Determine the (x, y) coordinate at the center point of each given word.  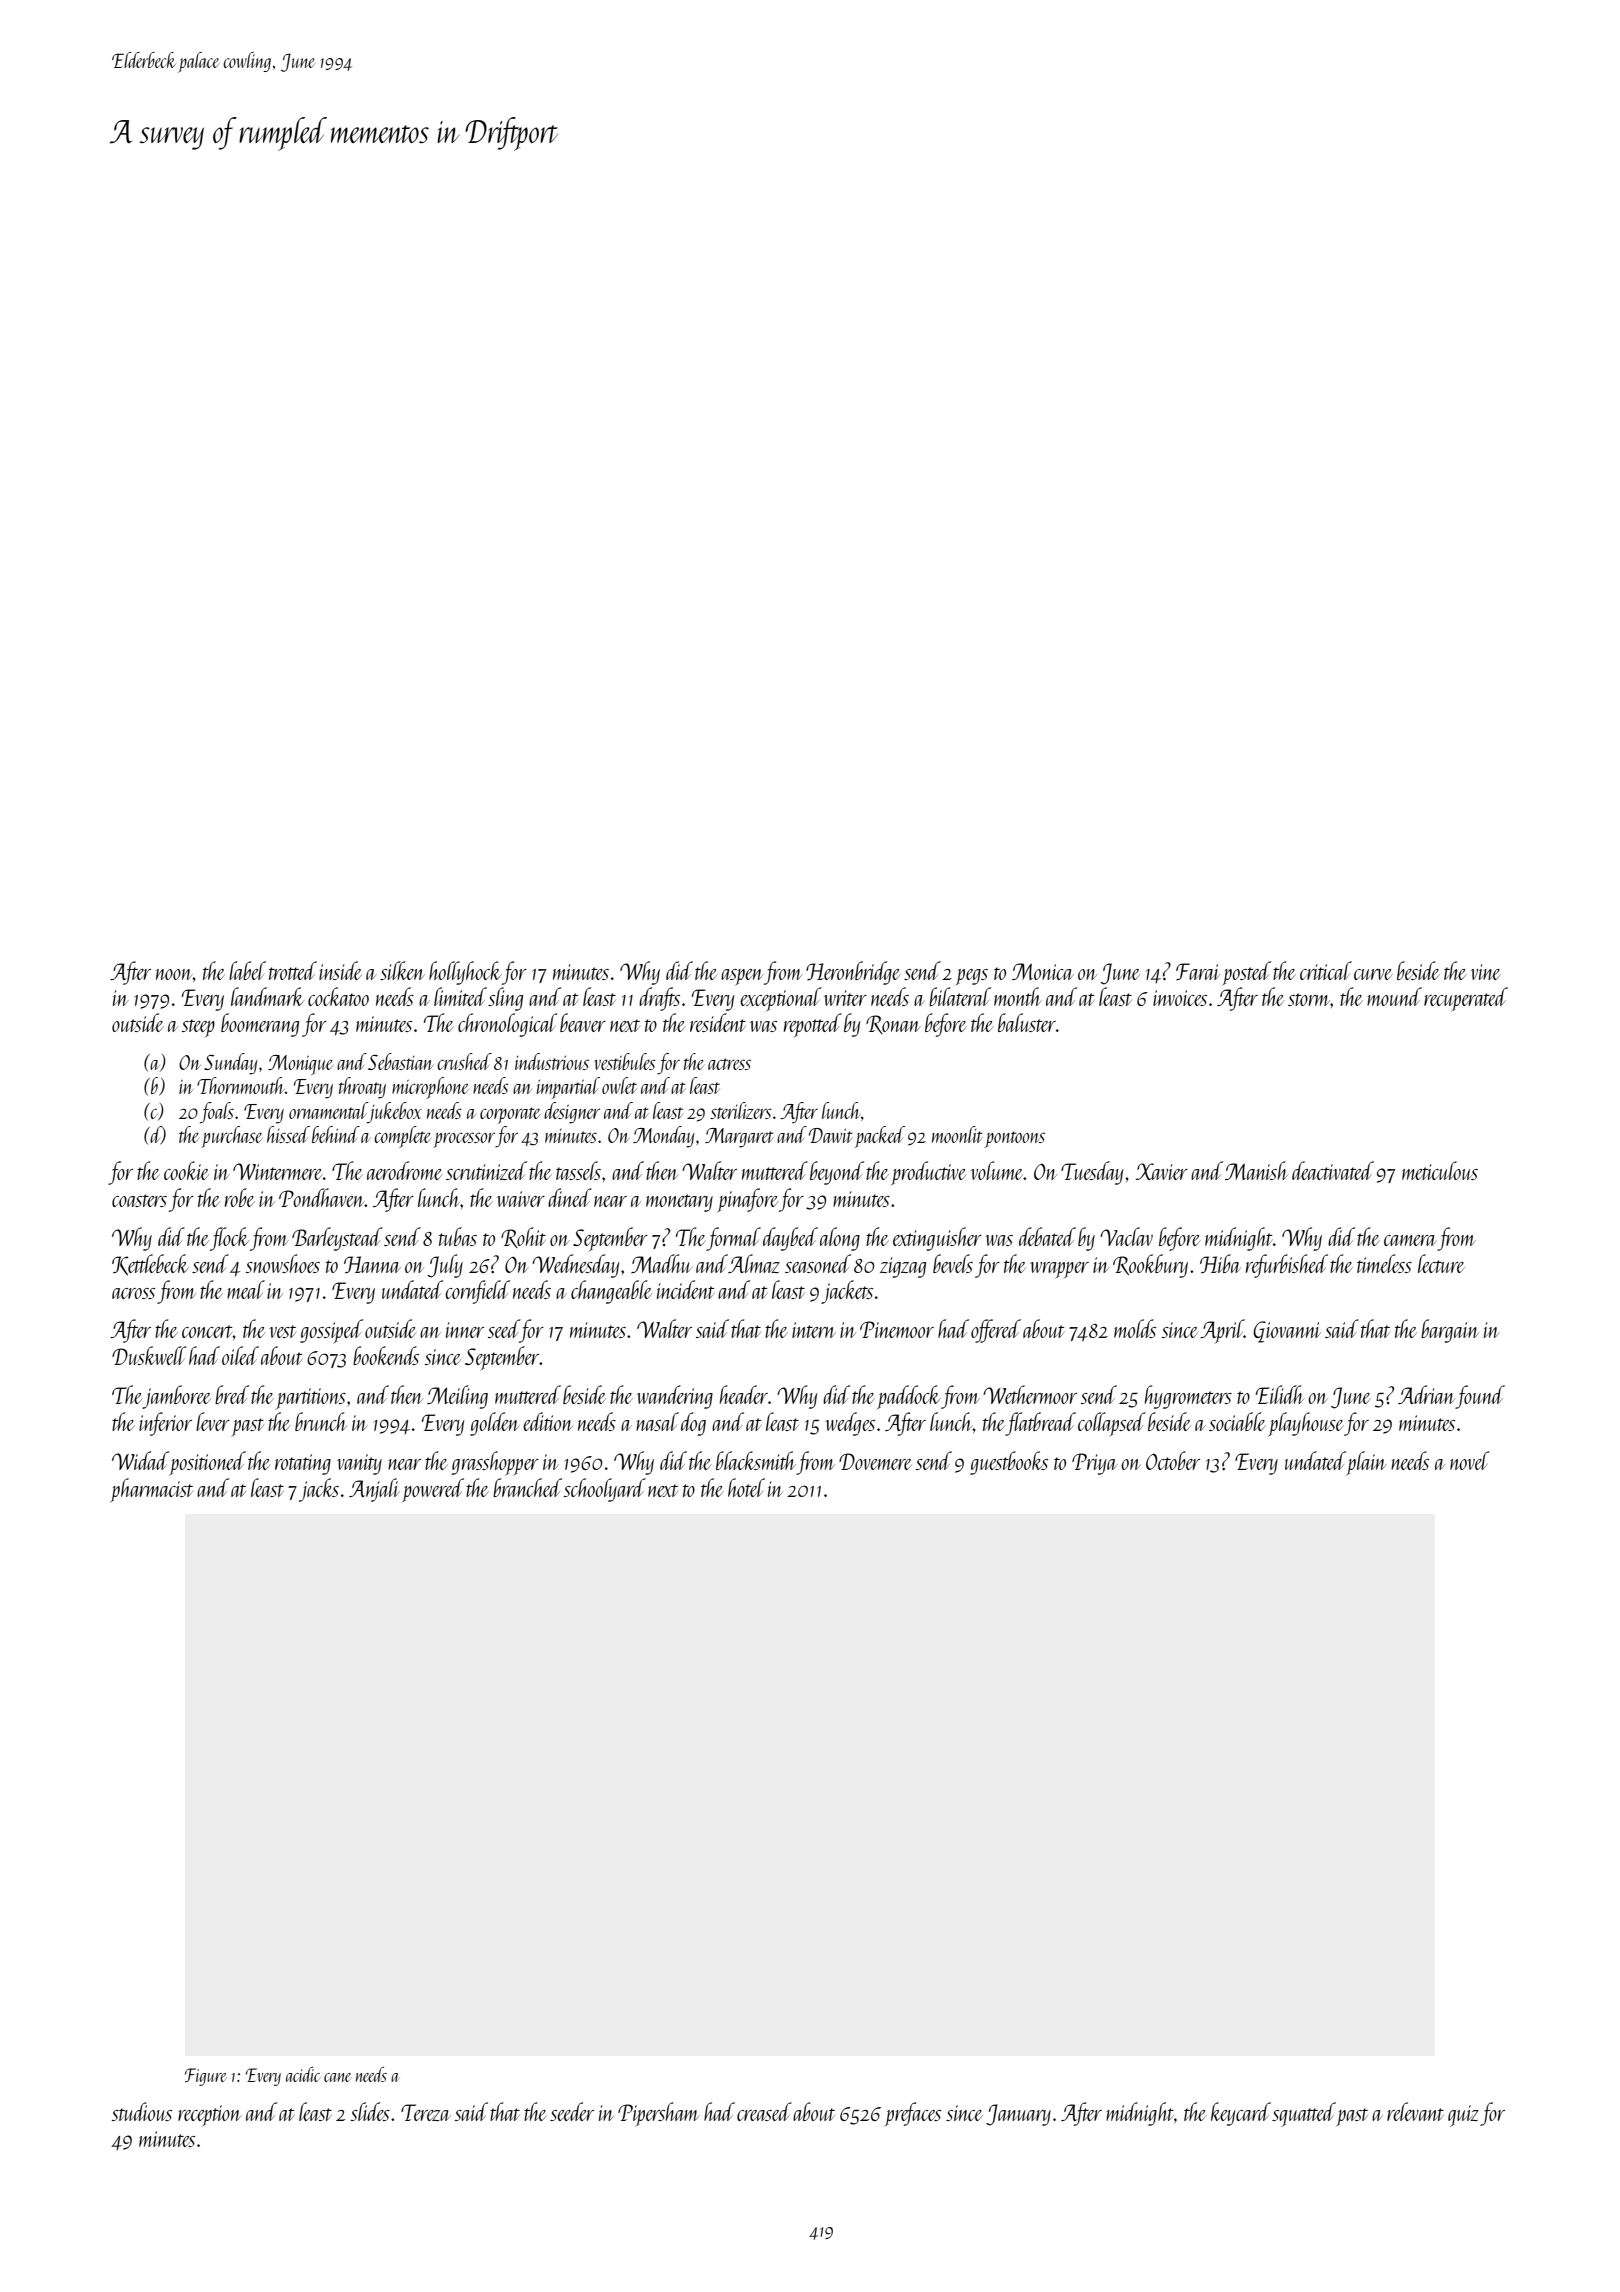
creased (764, 2111)
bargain (1450, 1331)
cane (337, 2077)
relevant (1415, 2111)
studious (142, 2111)
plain (1366, 1463)
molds (1135, 1328)
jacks (319, 1490)
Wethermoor (1030, 1394)
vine (1486, 972)
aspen (742, 977)
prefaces (912, 2114)
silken (402, 970)
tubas (458, 1236)
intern (814, 1330)
